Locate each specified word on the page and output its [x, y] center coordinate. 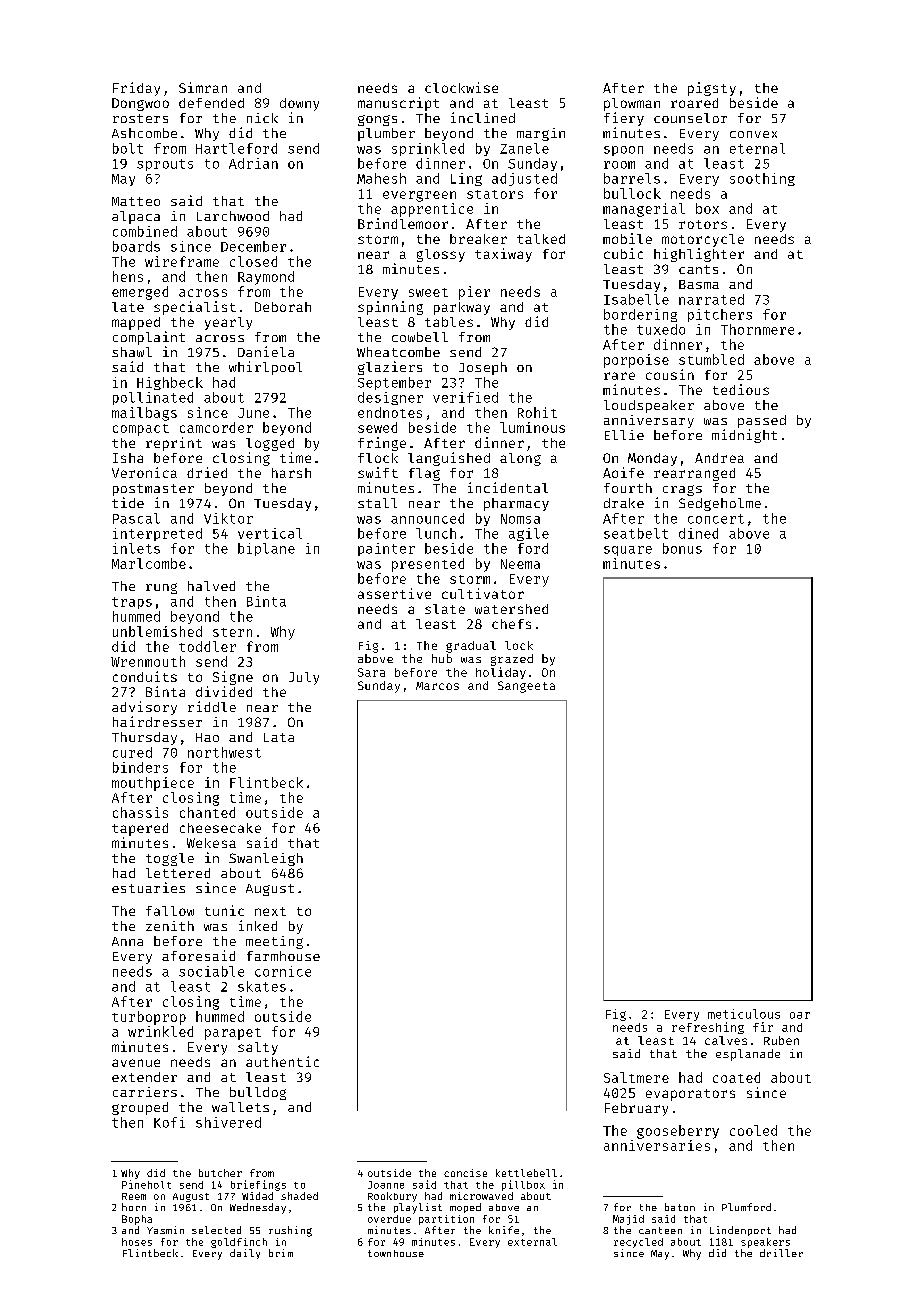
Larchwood [233, 216]
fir [763, 1027]
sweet [428, 292]
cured [132, 752]
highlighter [699, 255]
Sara [371, 672]
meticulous [744, 1014]
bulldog [258, 1093]
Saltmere [636, 1077]
